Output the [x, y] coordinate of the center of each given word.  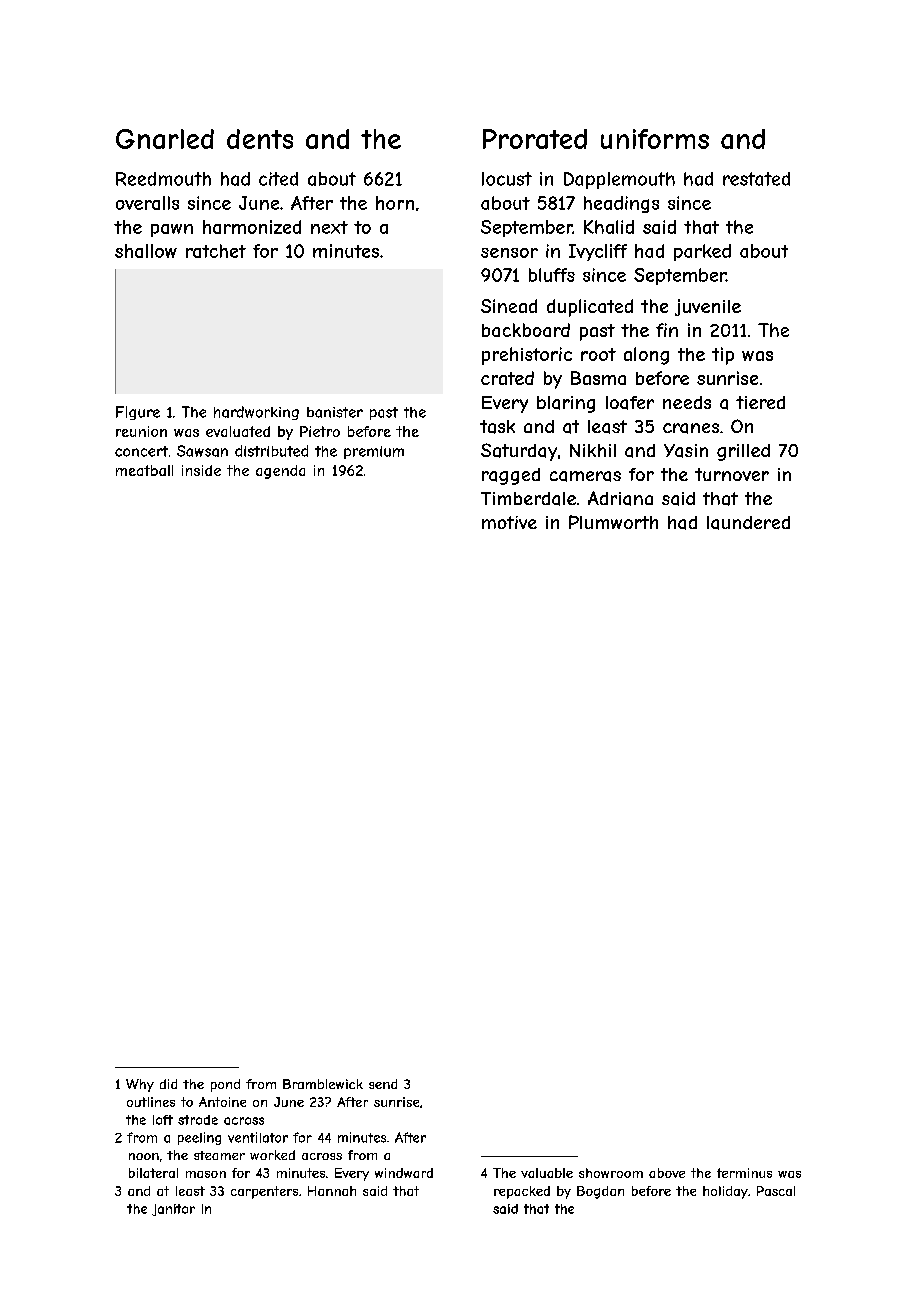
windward [404, 1173]
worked [272, 1155]
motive [509, 522]
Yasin [686, 451]
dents [260, 139]
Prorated [535, 139]
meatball [144, 470]
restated [756, 179]
